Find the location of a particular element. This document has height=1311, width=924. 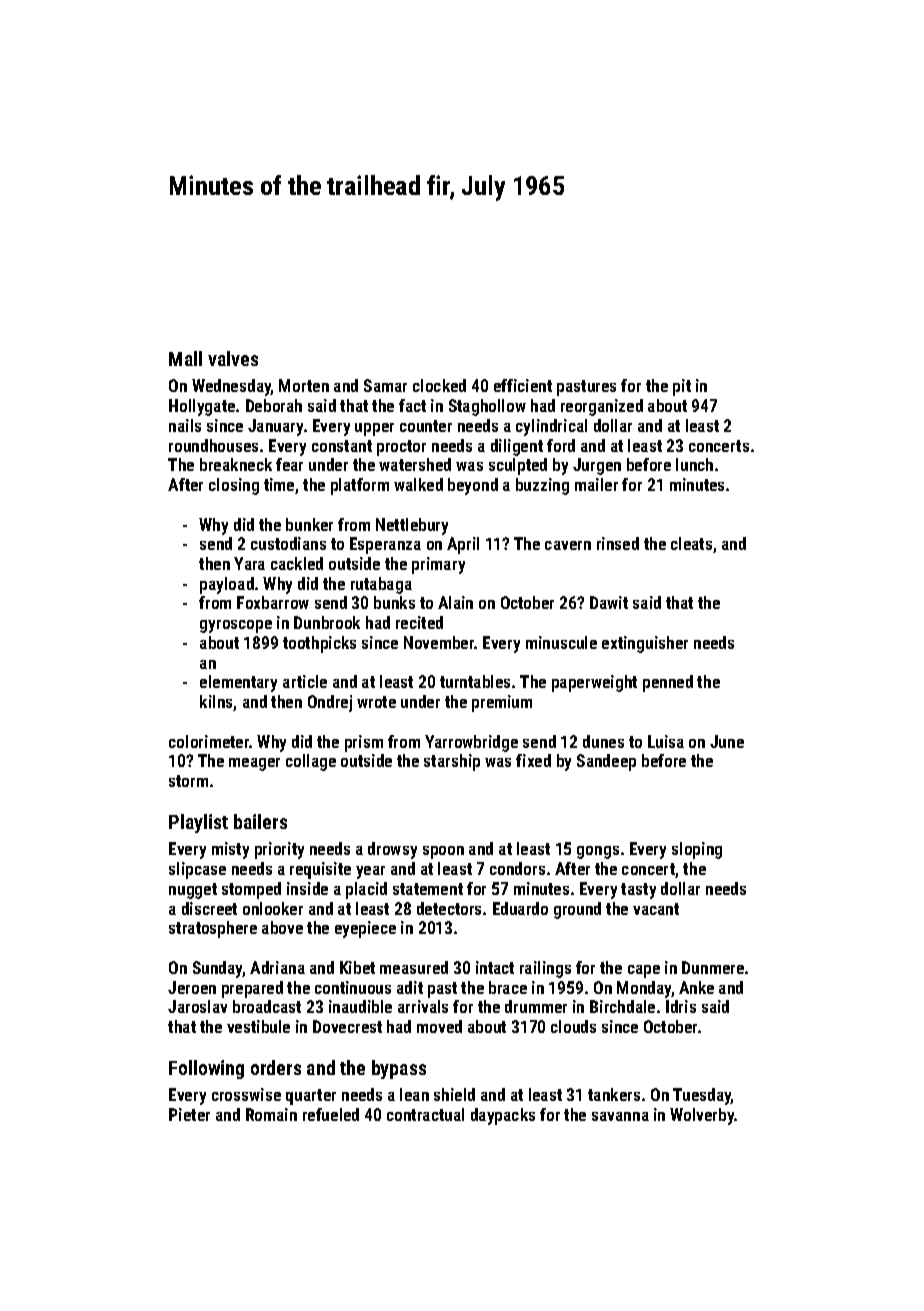

Esperanza is located at coordinates (385, 545).
